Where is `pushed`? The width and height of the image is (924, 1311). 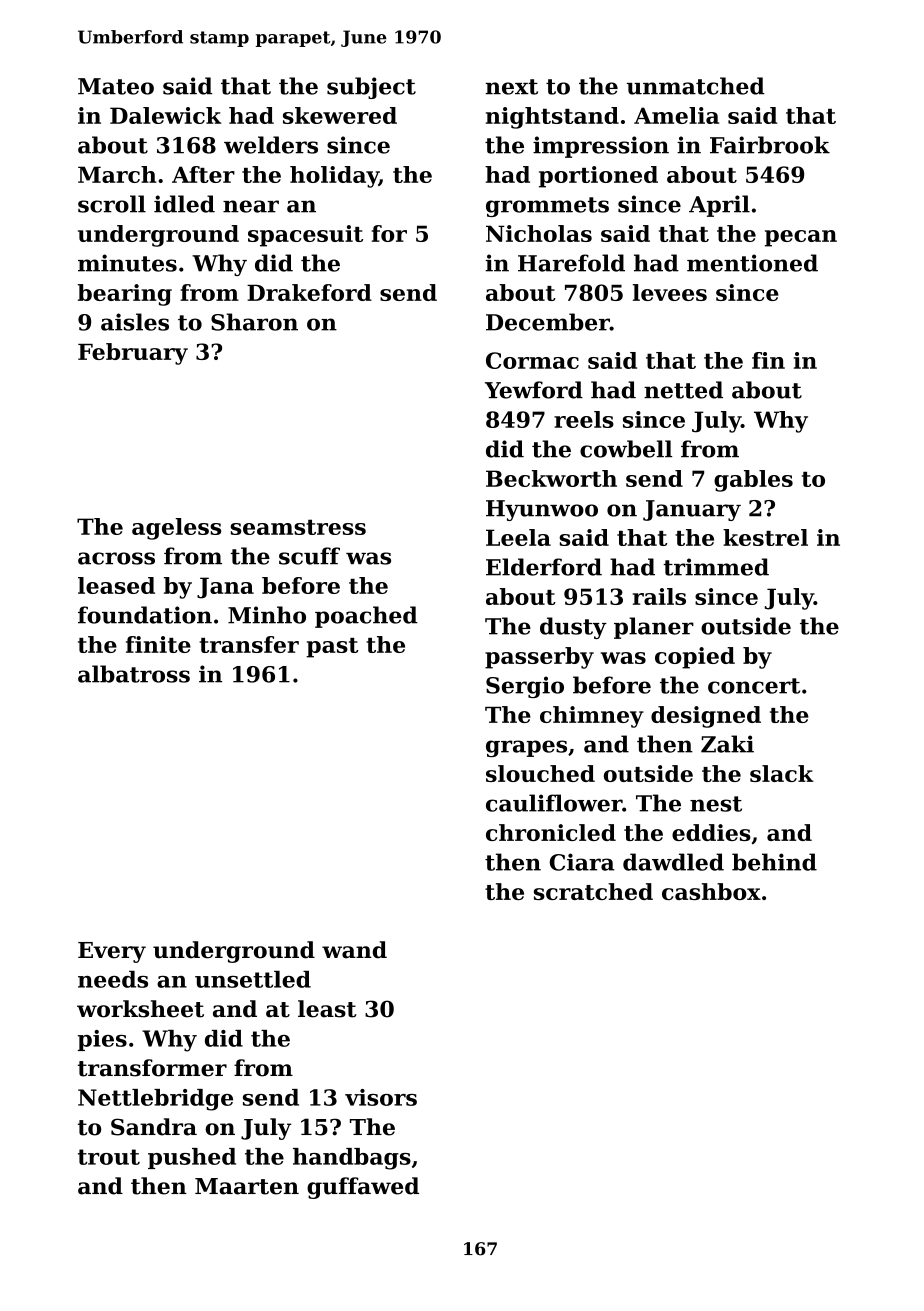 pushed is located at coordinates (192, 1158).
